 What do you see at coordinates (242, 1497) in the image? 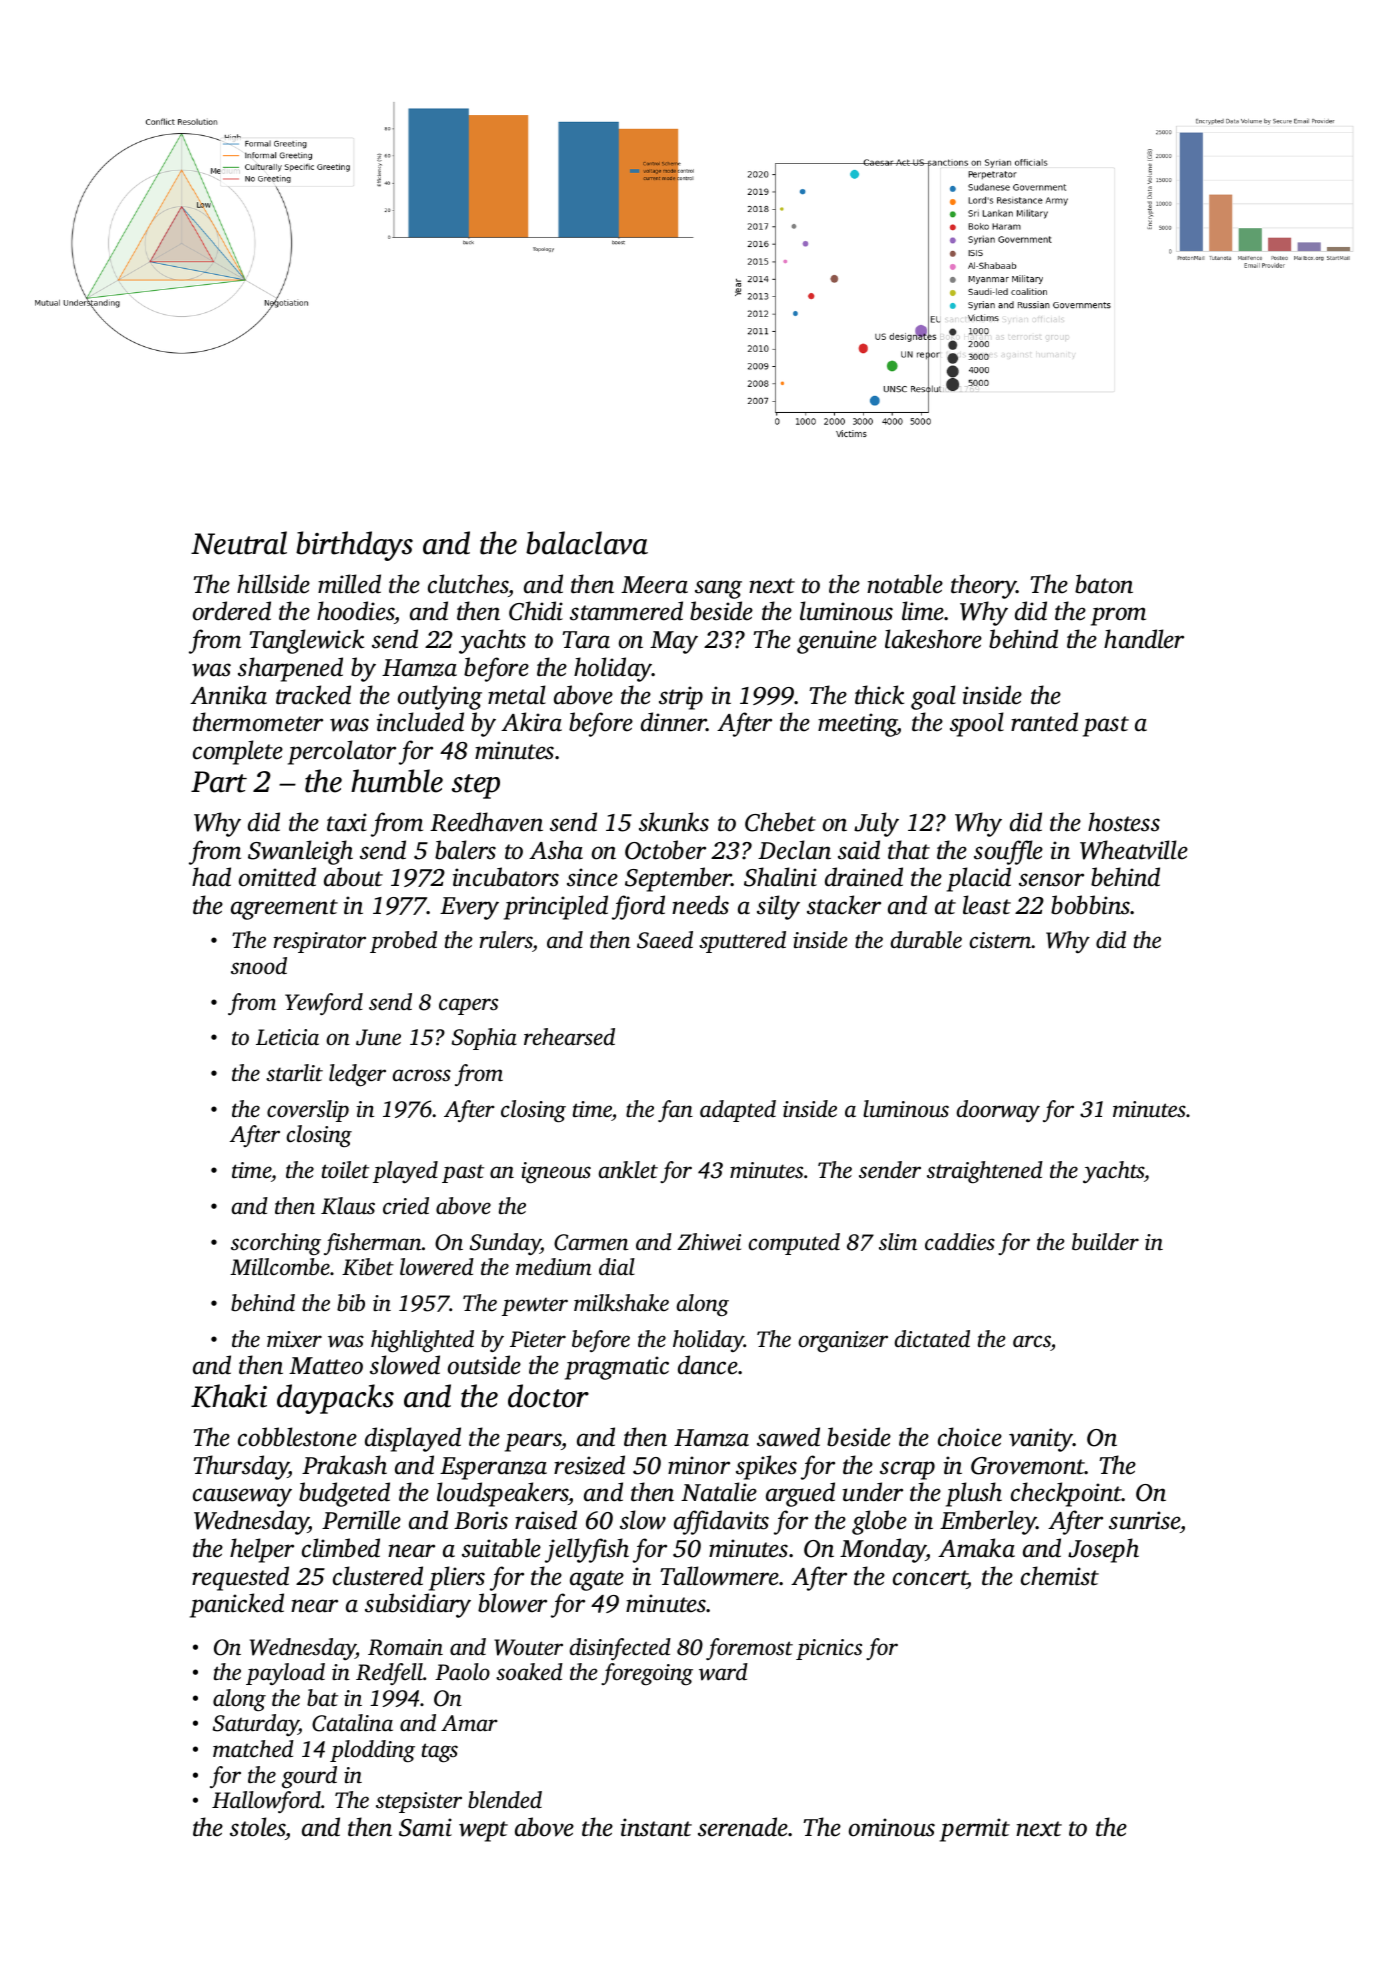
I see `causeway` at bounding box center [242, 1497].
